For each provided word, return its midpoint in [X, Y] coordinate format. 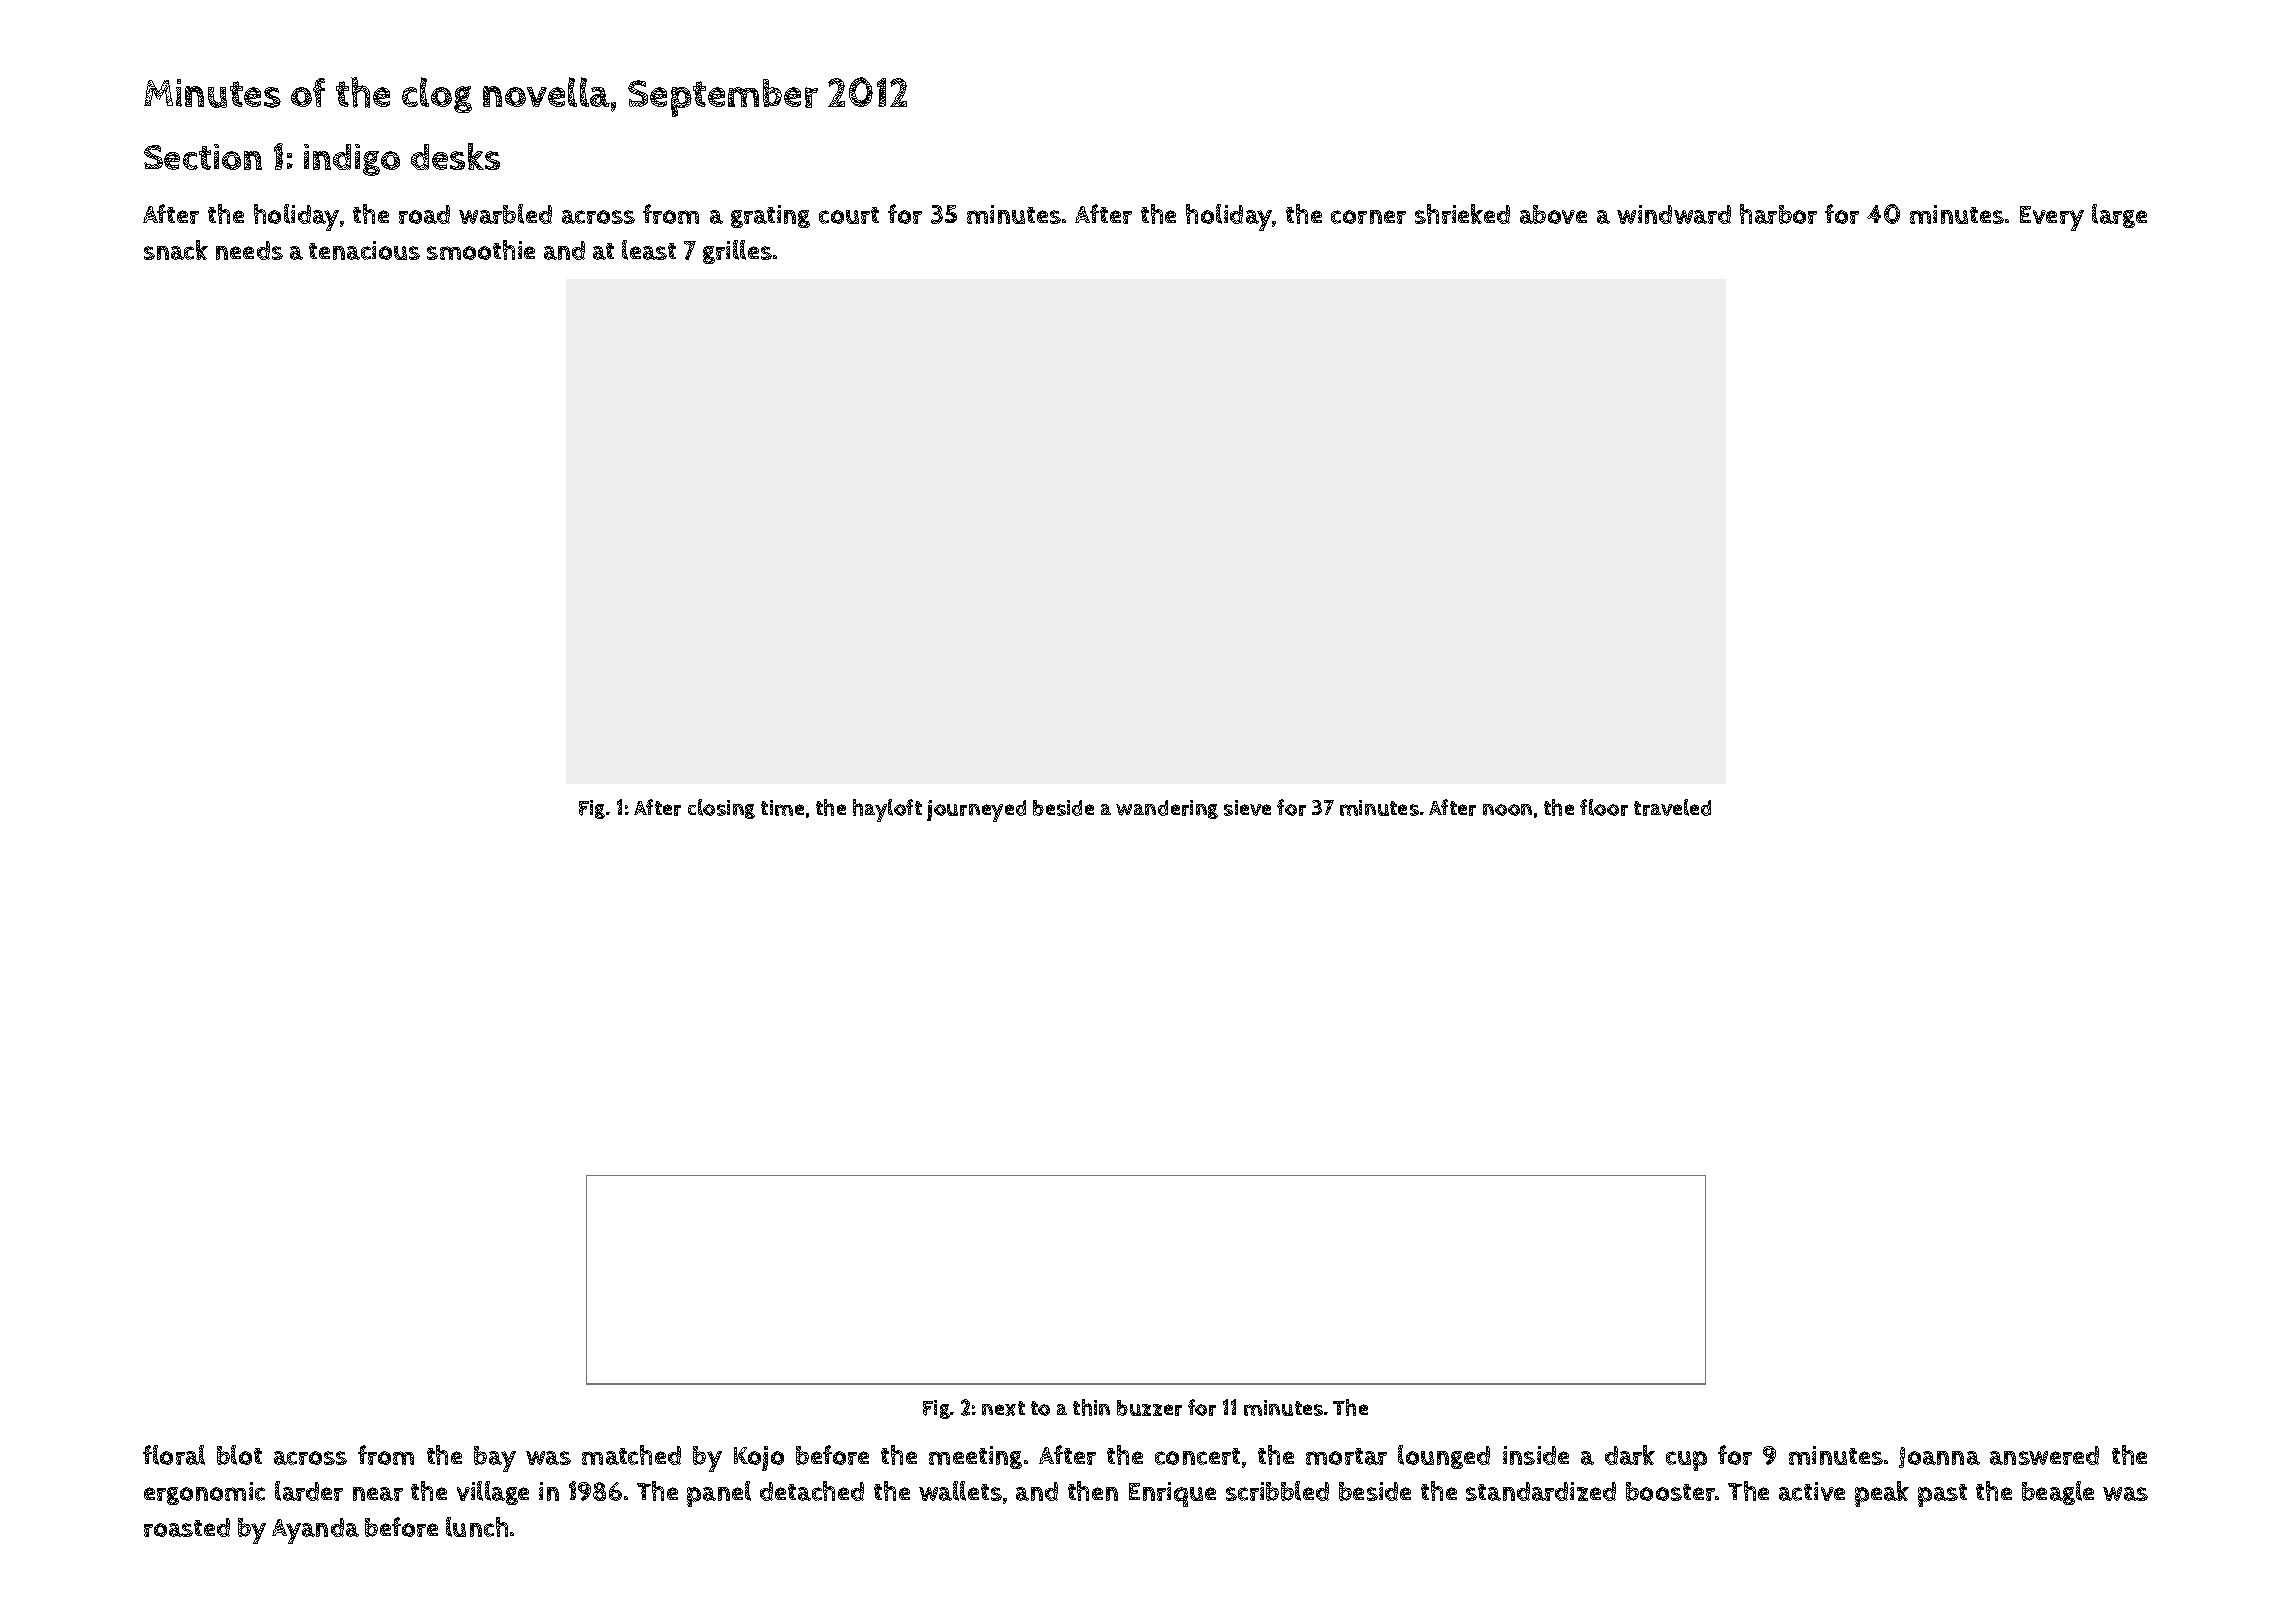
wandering [1167, 809]
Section [203, 157]
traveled [1672, 807]
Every [2052, 218]
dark [1630, 1455]
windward [1674, 214]
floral [174, 1455]
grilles [737, 252]
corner [1368, 217]
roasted [187, 1527]
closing [721, 809]
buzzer [1149, 1408]
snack [176, 250]
